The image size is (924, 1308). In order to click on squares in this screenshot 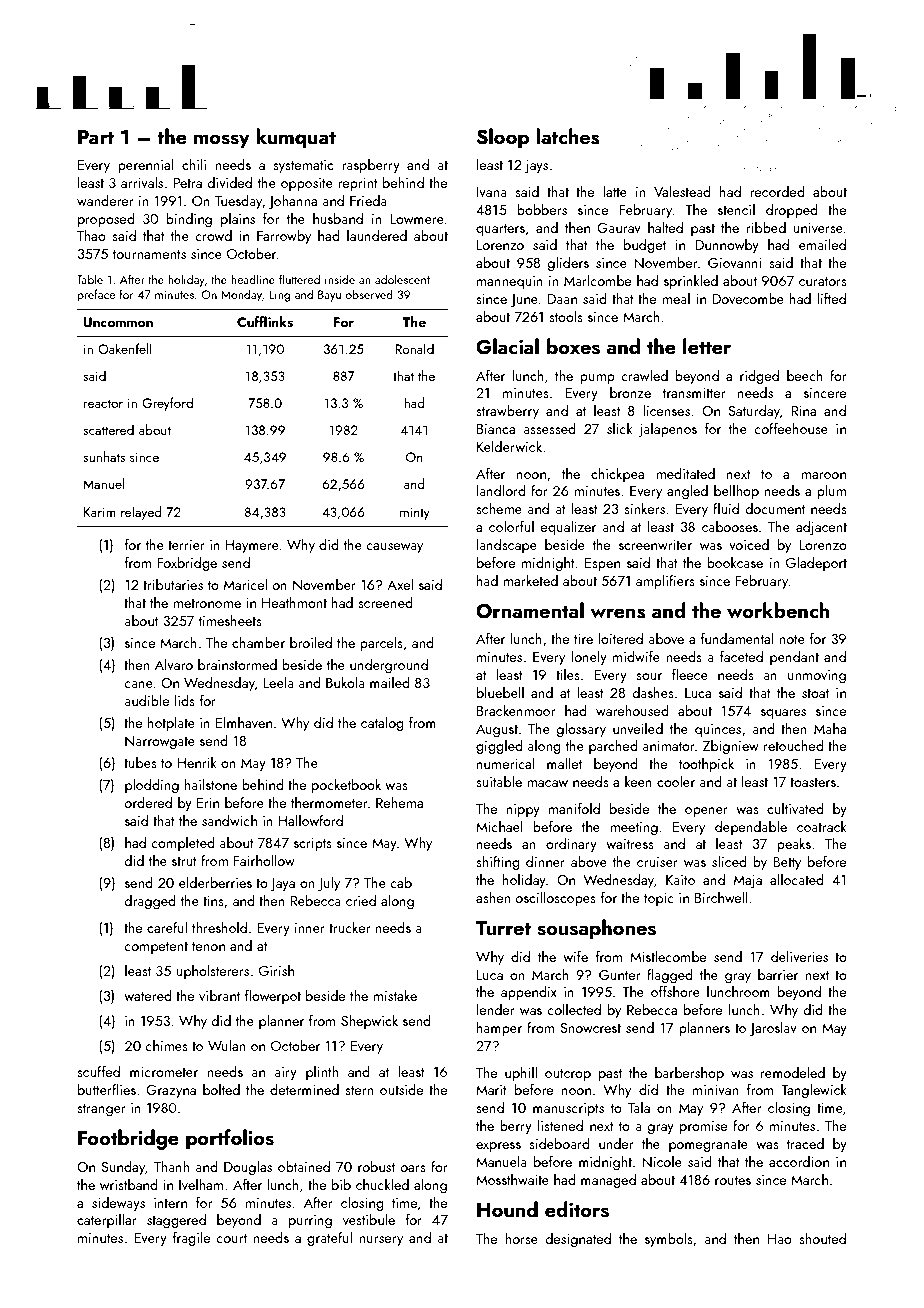, I will do `click(783, 714)`.
